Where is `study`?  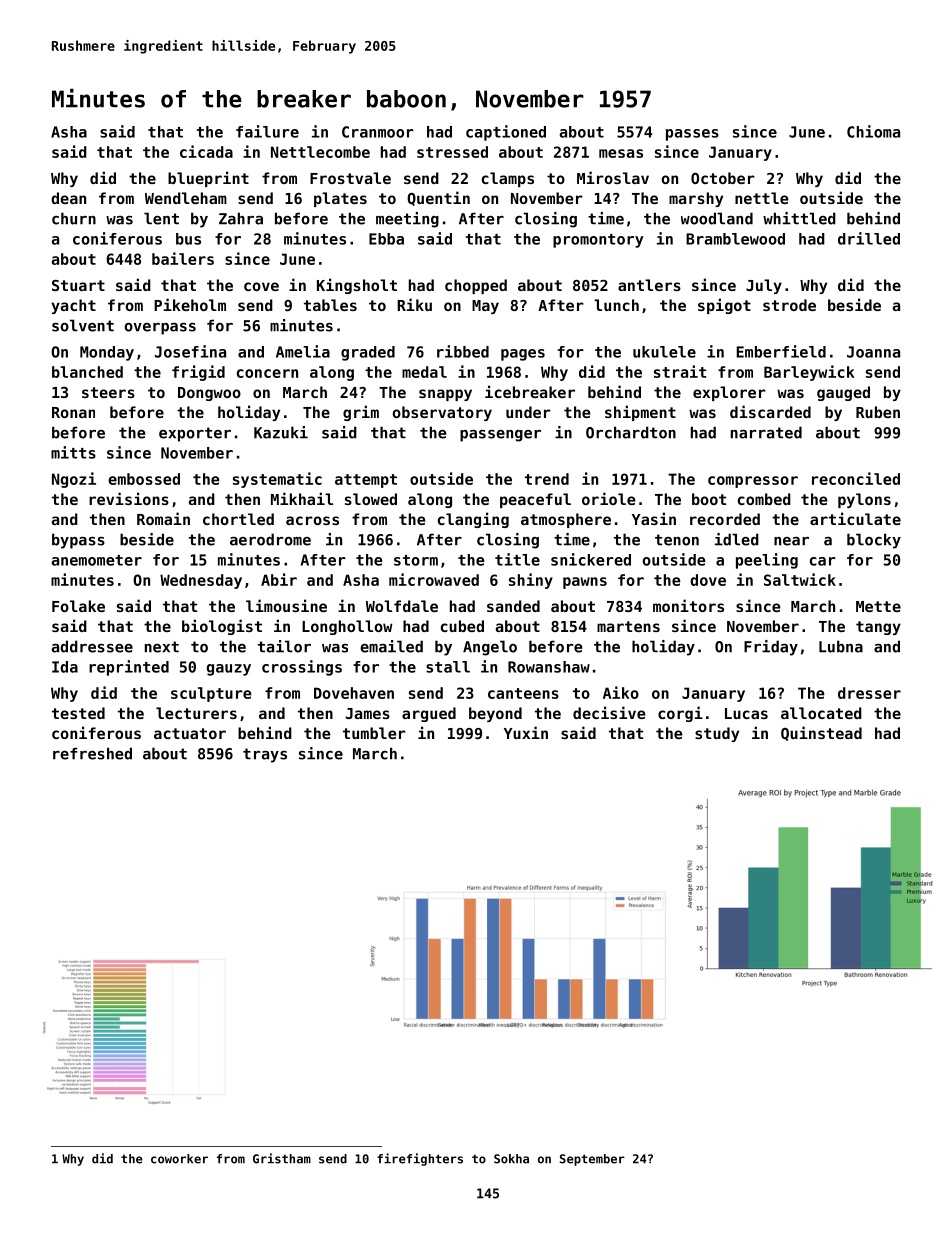
study is located at coordinates (717, 734).
